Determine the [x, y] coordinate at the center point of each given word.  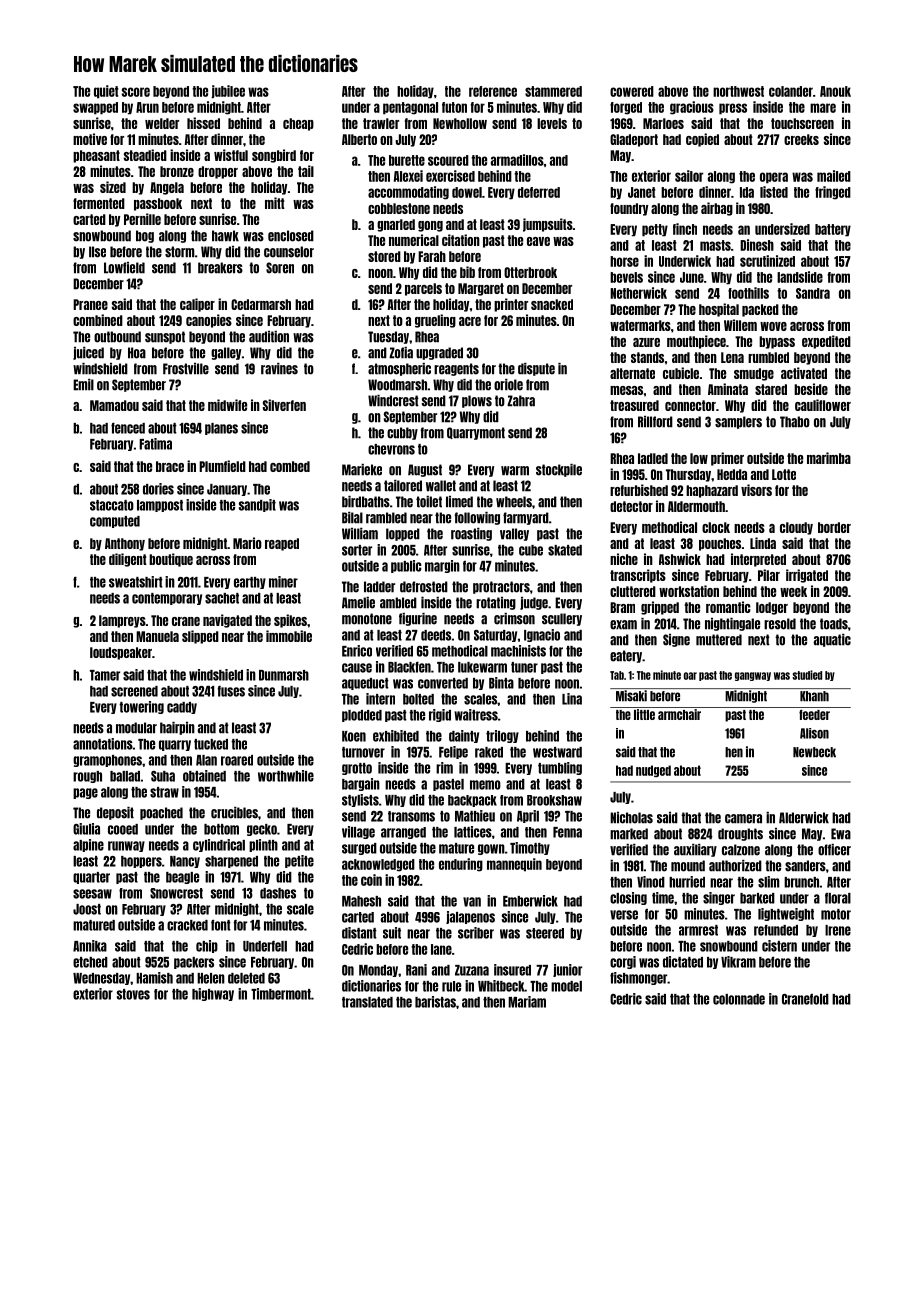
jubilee [228, 92]
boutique [171, 560]
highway [213, 994]
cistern [779, 946]
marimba [829, 458]
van [472, 902]
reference [493, 91]
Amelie [358, 603]
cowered [632, 91]
